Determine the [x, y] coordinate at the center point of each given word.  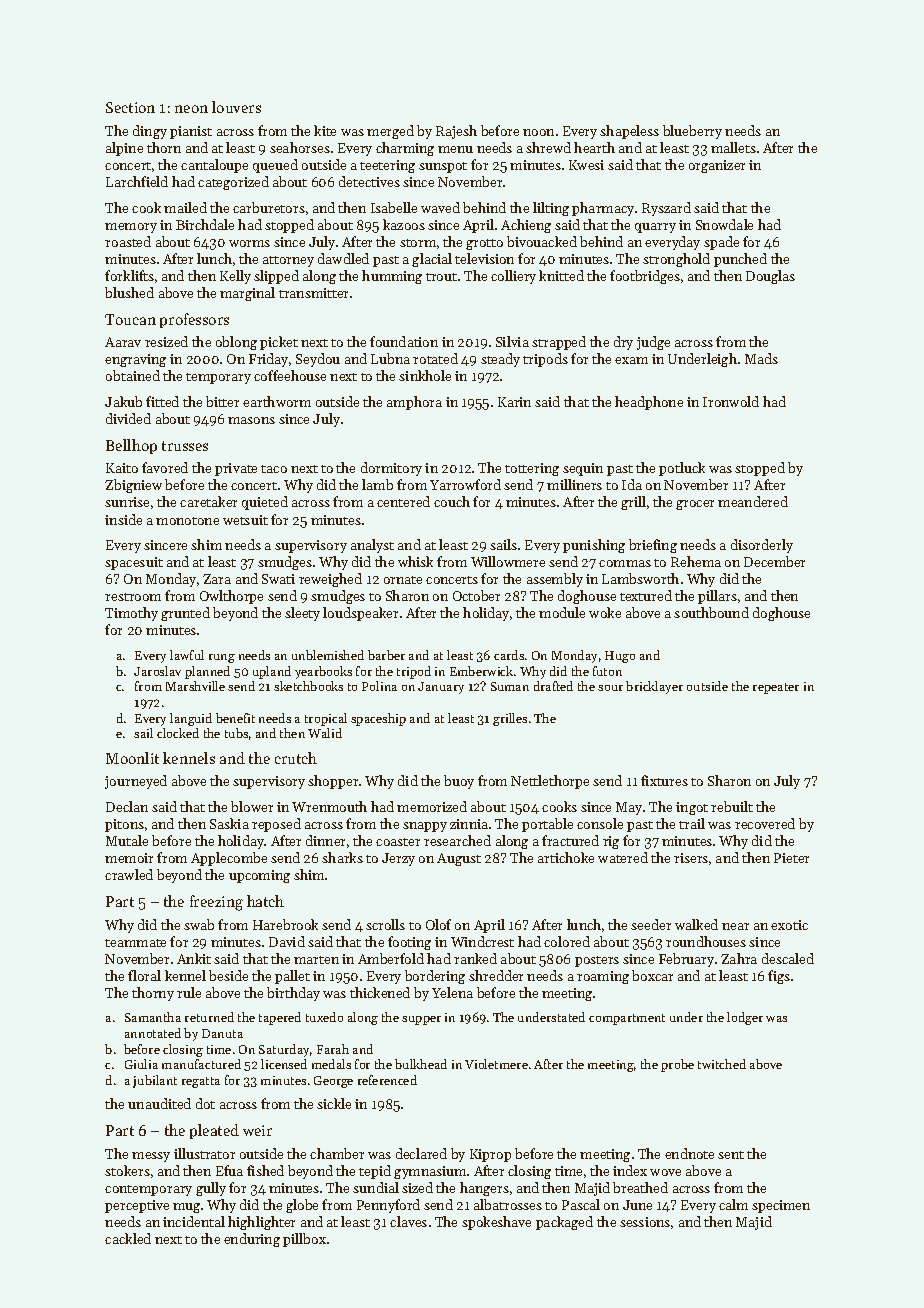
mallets [733, 147]
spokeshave [496, 1223]
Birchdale [205, 224]
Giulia [141, 1064]
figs [779, 977]
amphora [414, 403]
